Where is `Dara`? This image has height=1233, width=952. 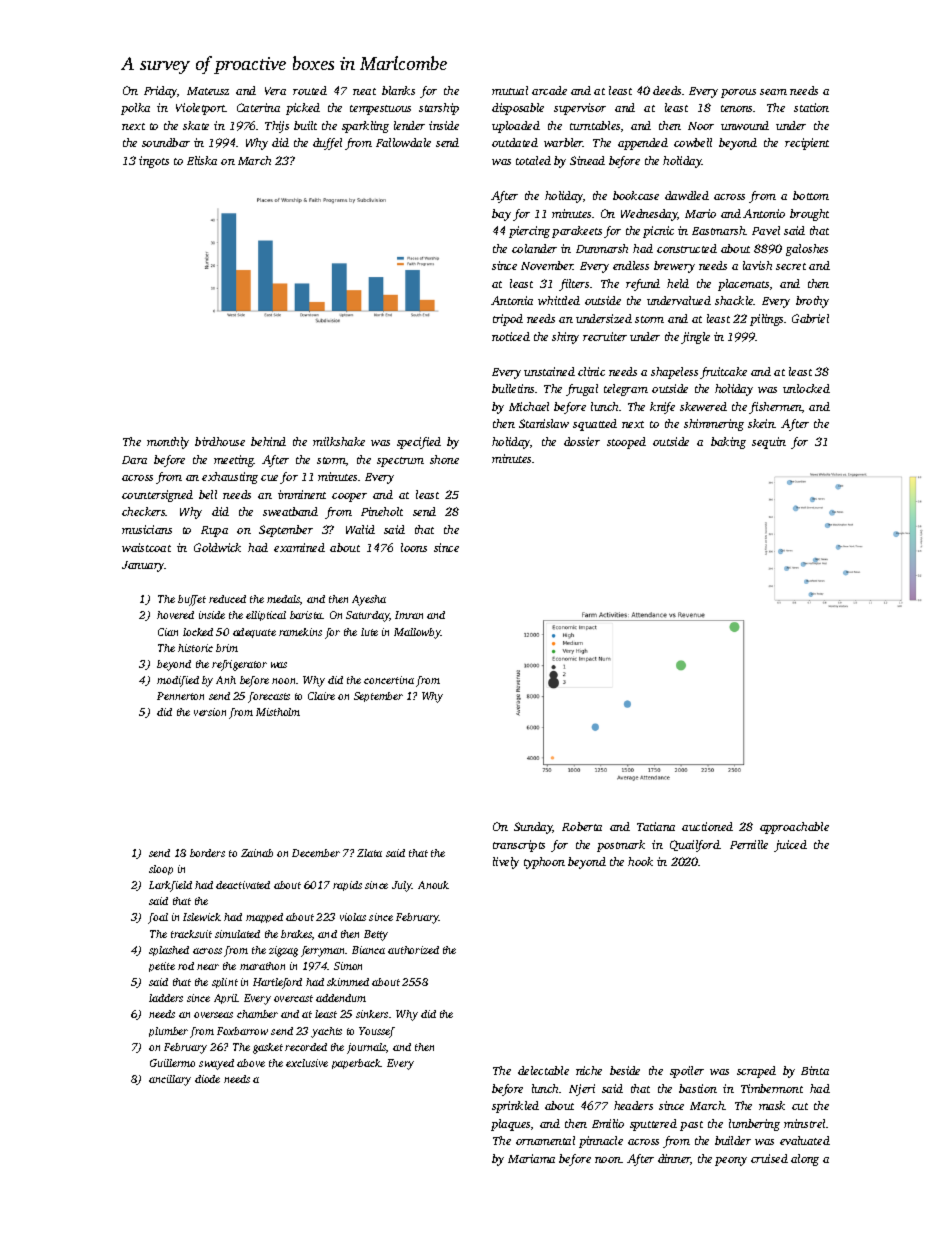
Dara is located at coordinates (134, 460).
